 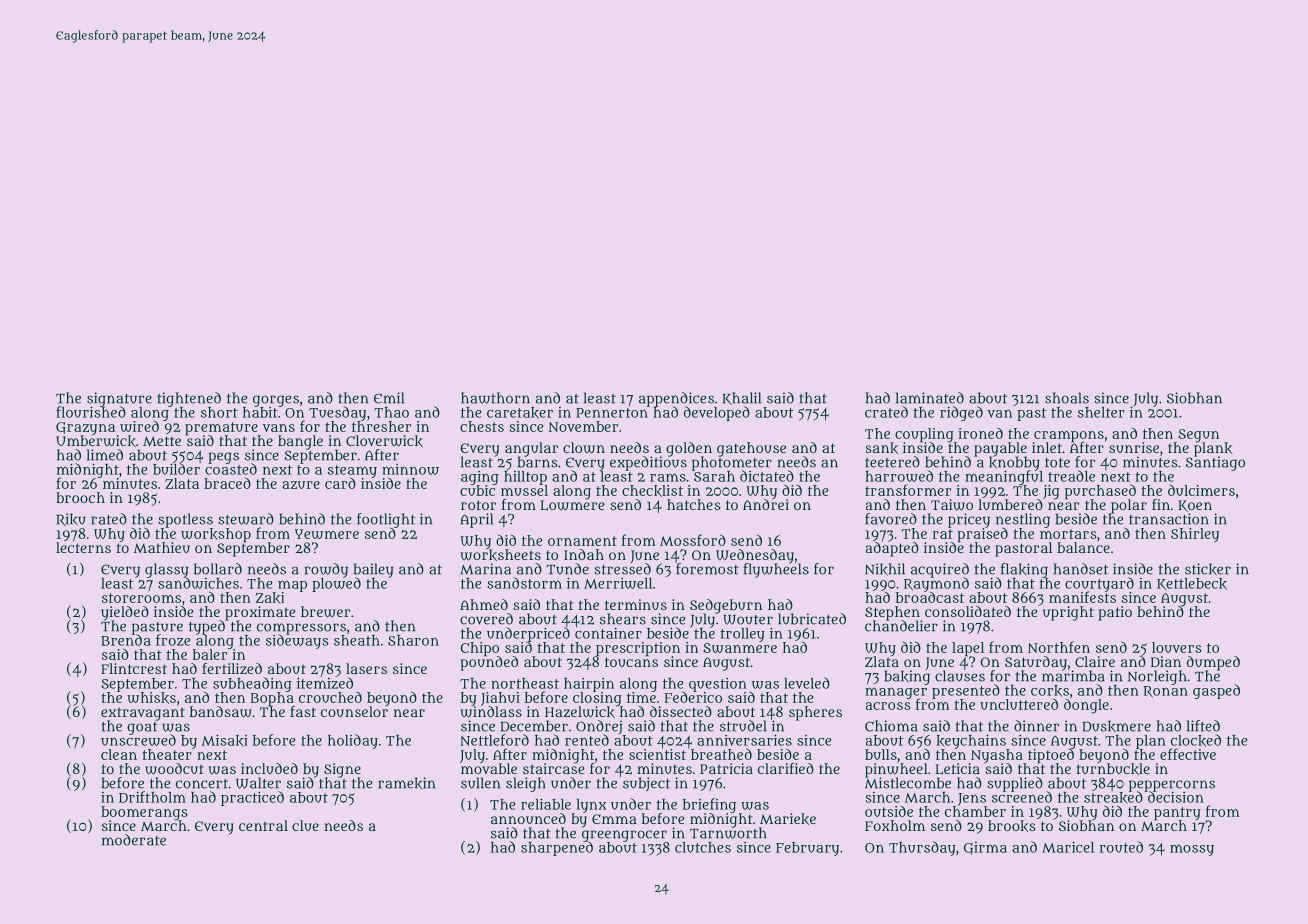 What do you see at coordinates (553, 768) in the image?
I see `staircase` at bounding box center [553, 768].
